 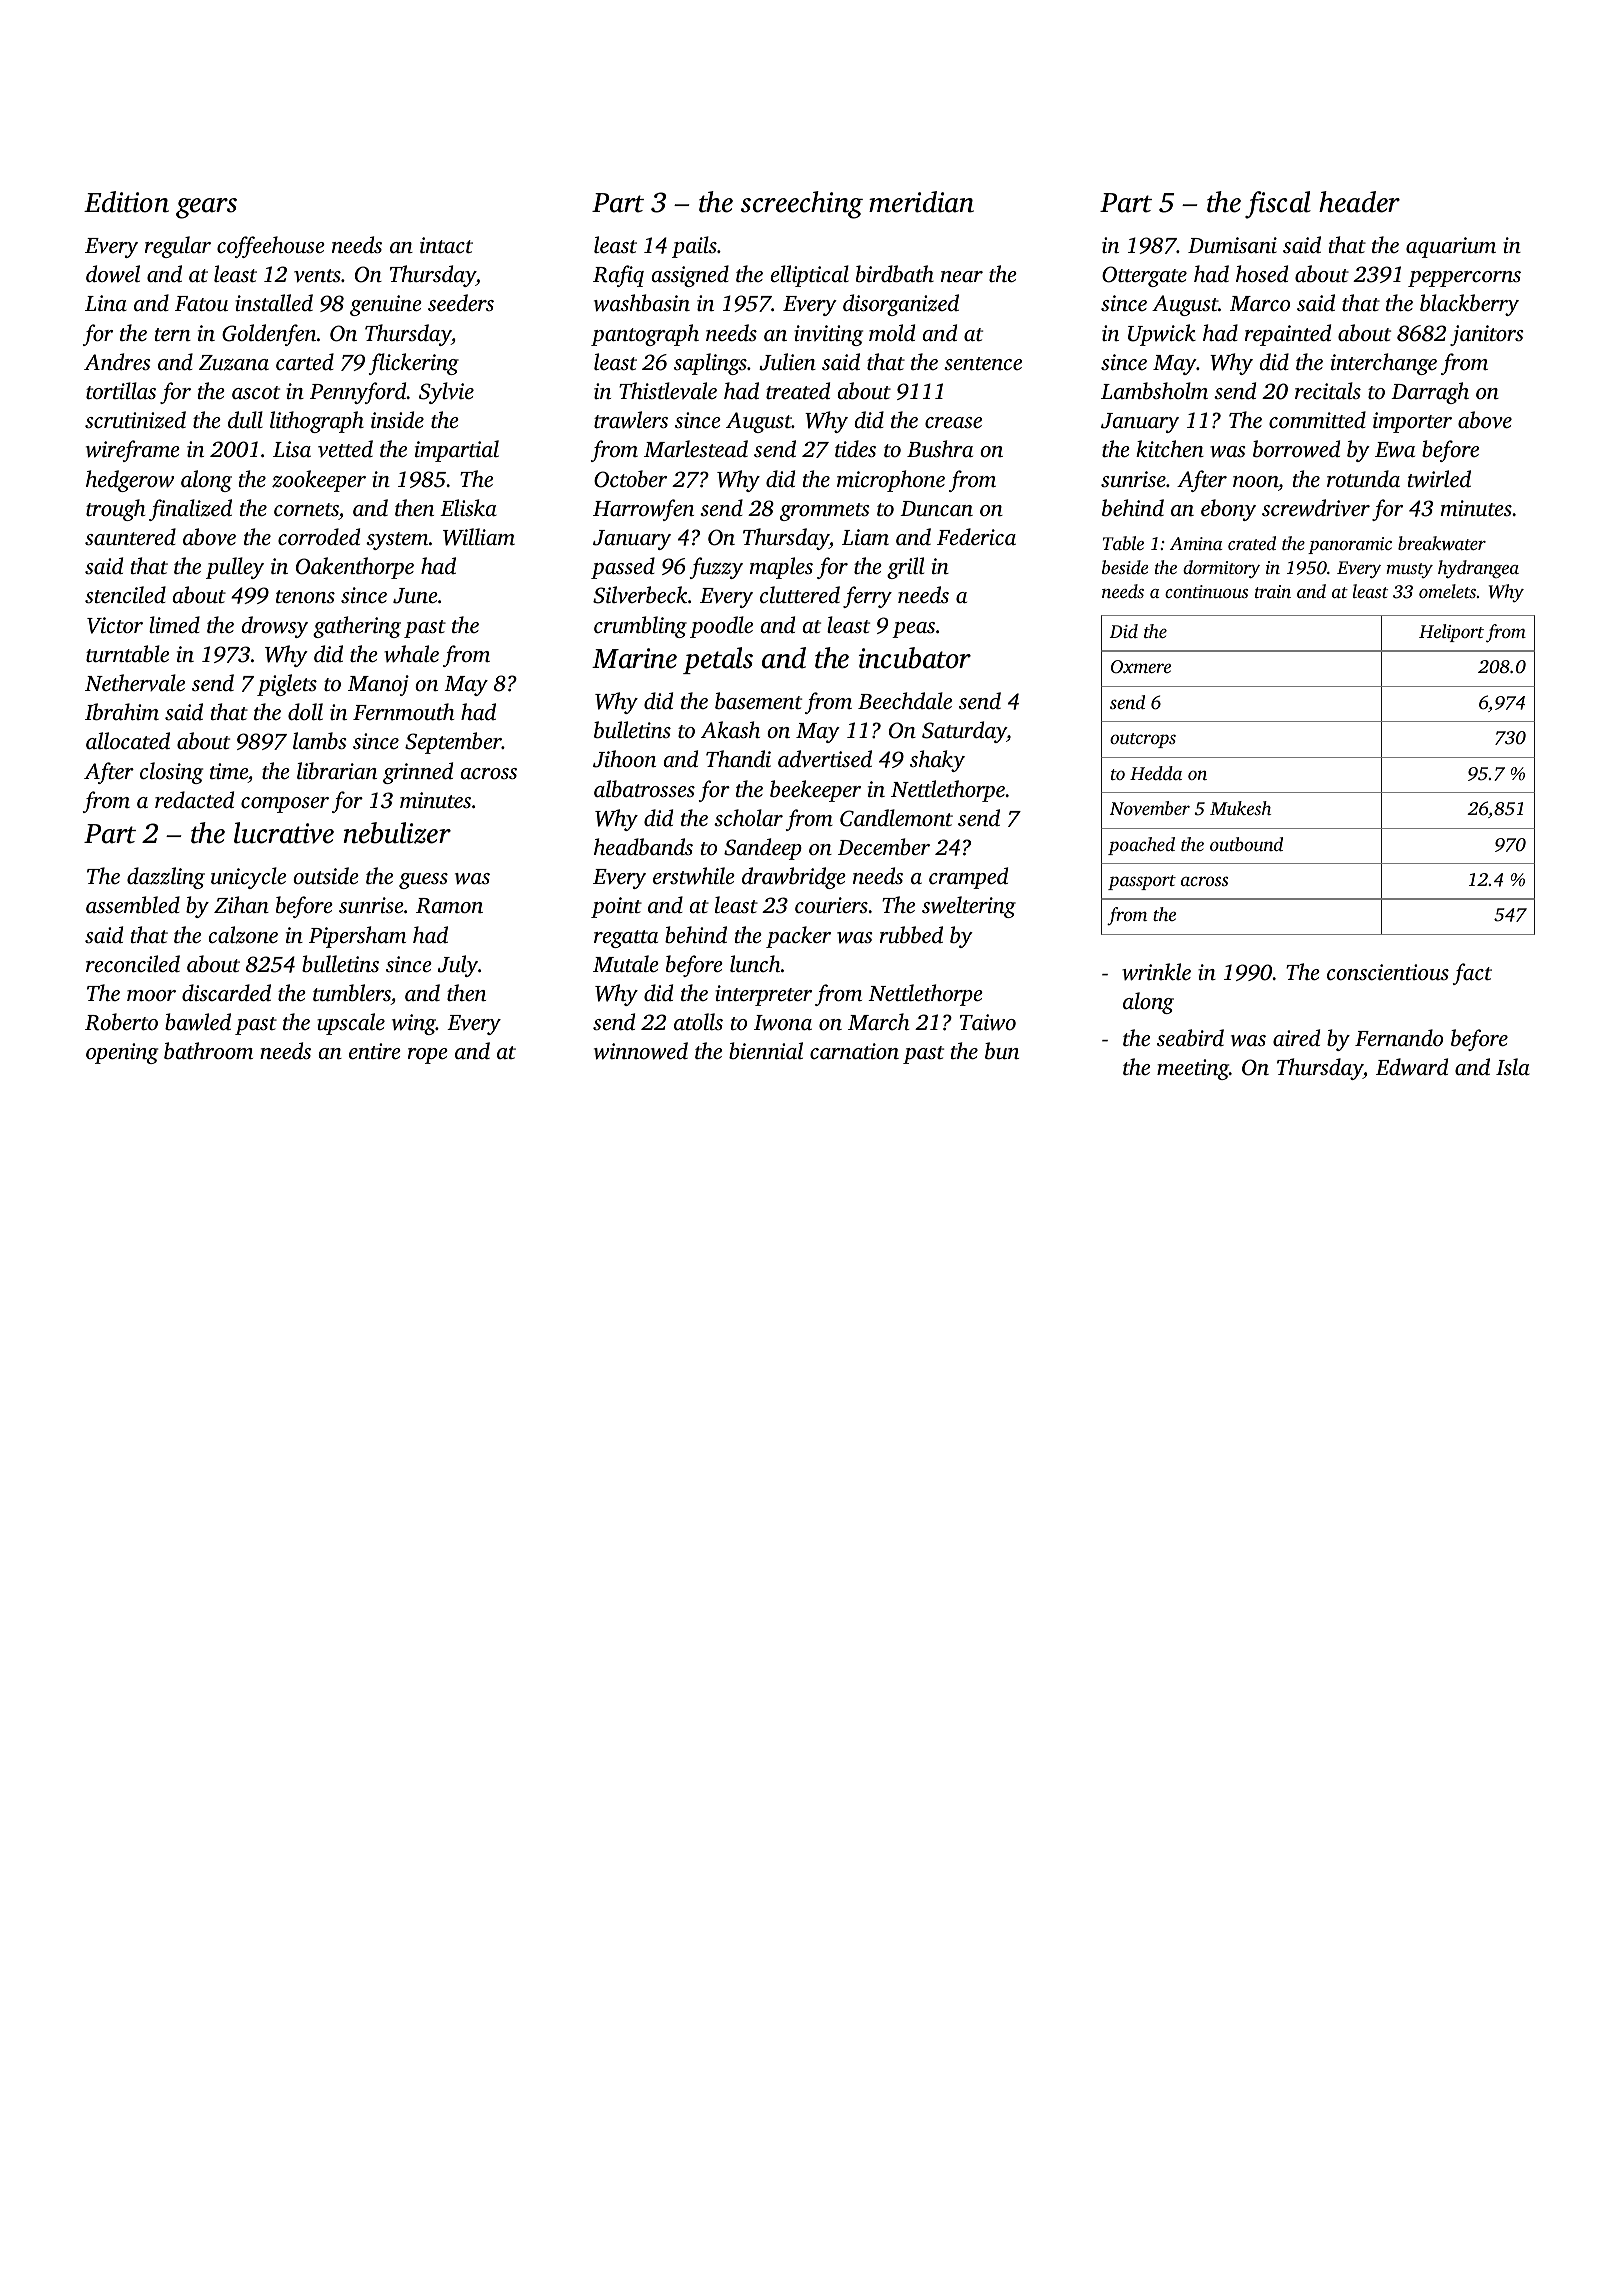 I want to click on passport, so click(x=1142, y=882).
